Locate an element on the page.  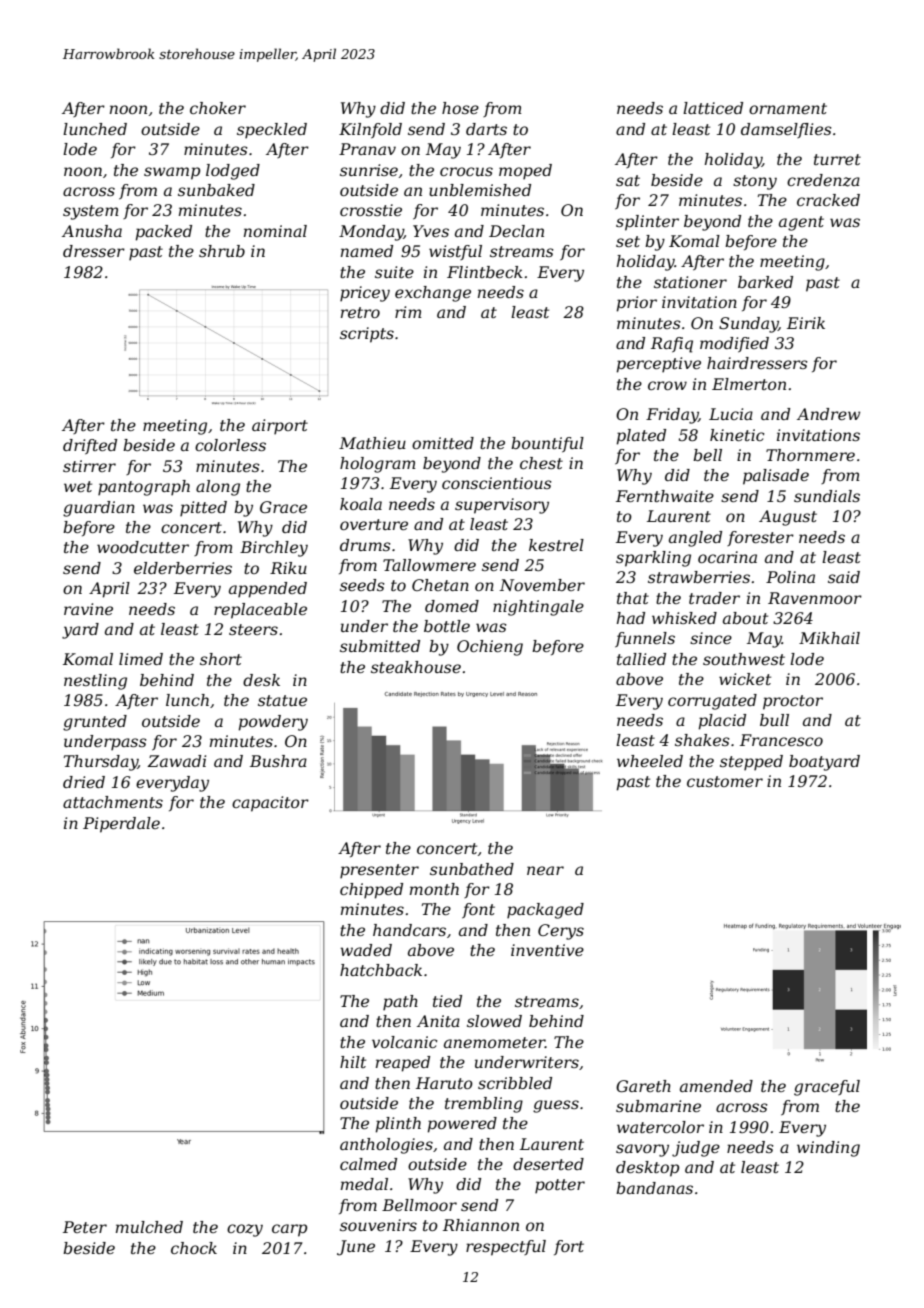
airport is located at coordinates (280, 427).
